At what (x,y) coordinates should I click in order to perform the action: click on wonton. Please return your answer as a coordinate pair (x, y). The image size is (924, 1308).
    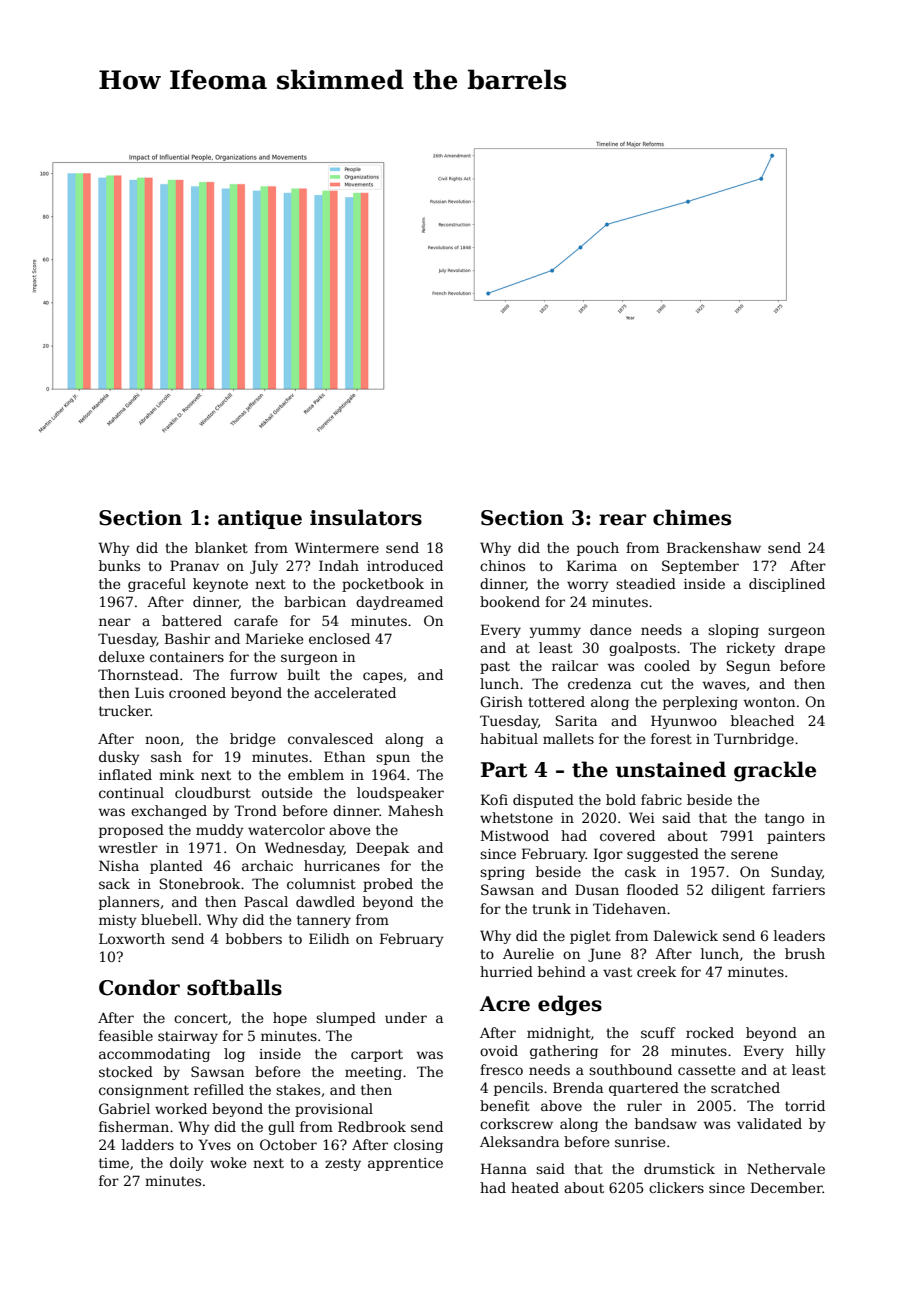
    Looking at the image, I should click on (769, 702).
